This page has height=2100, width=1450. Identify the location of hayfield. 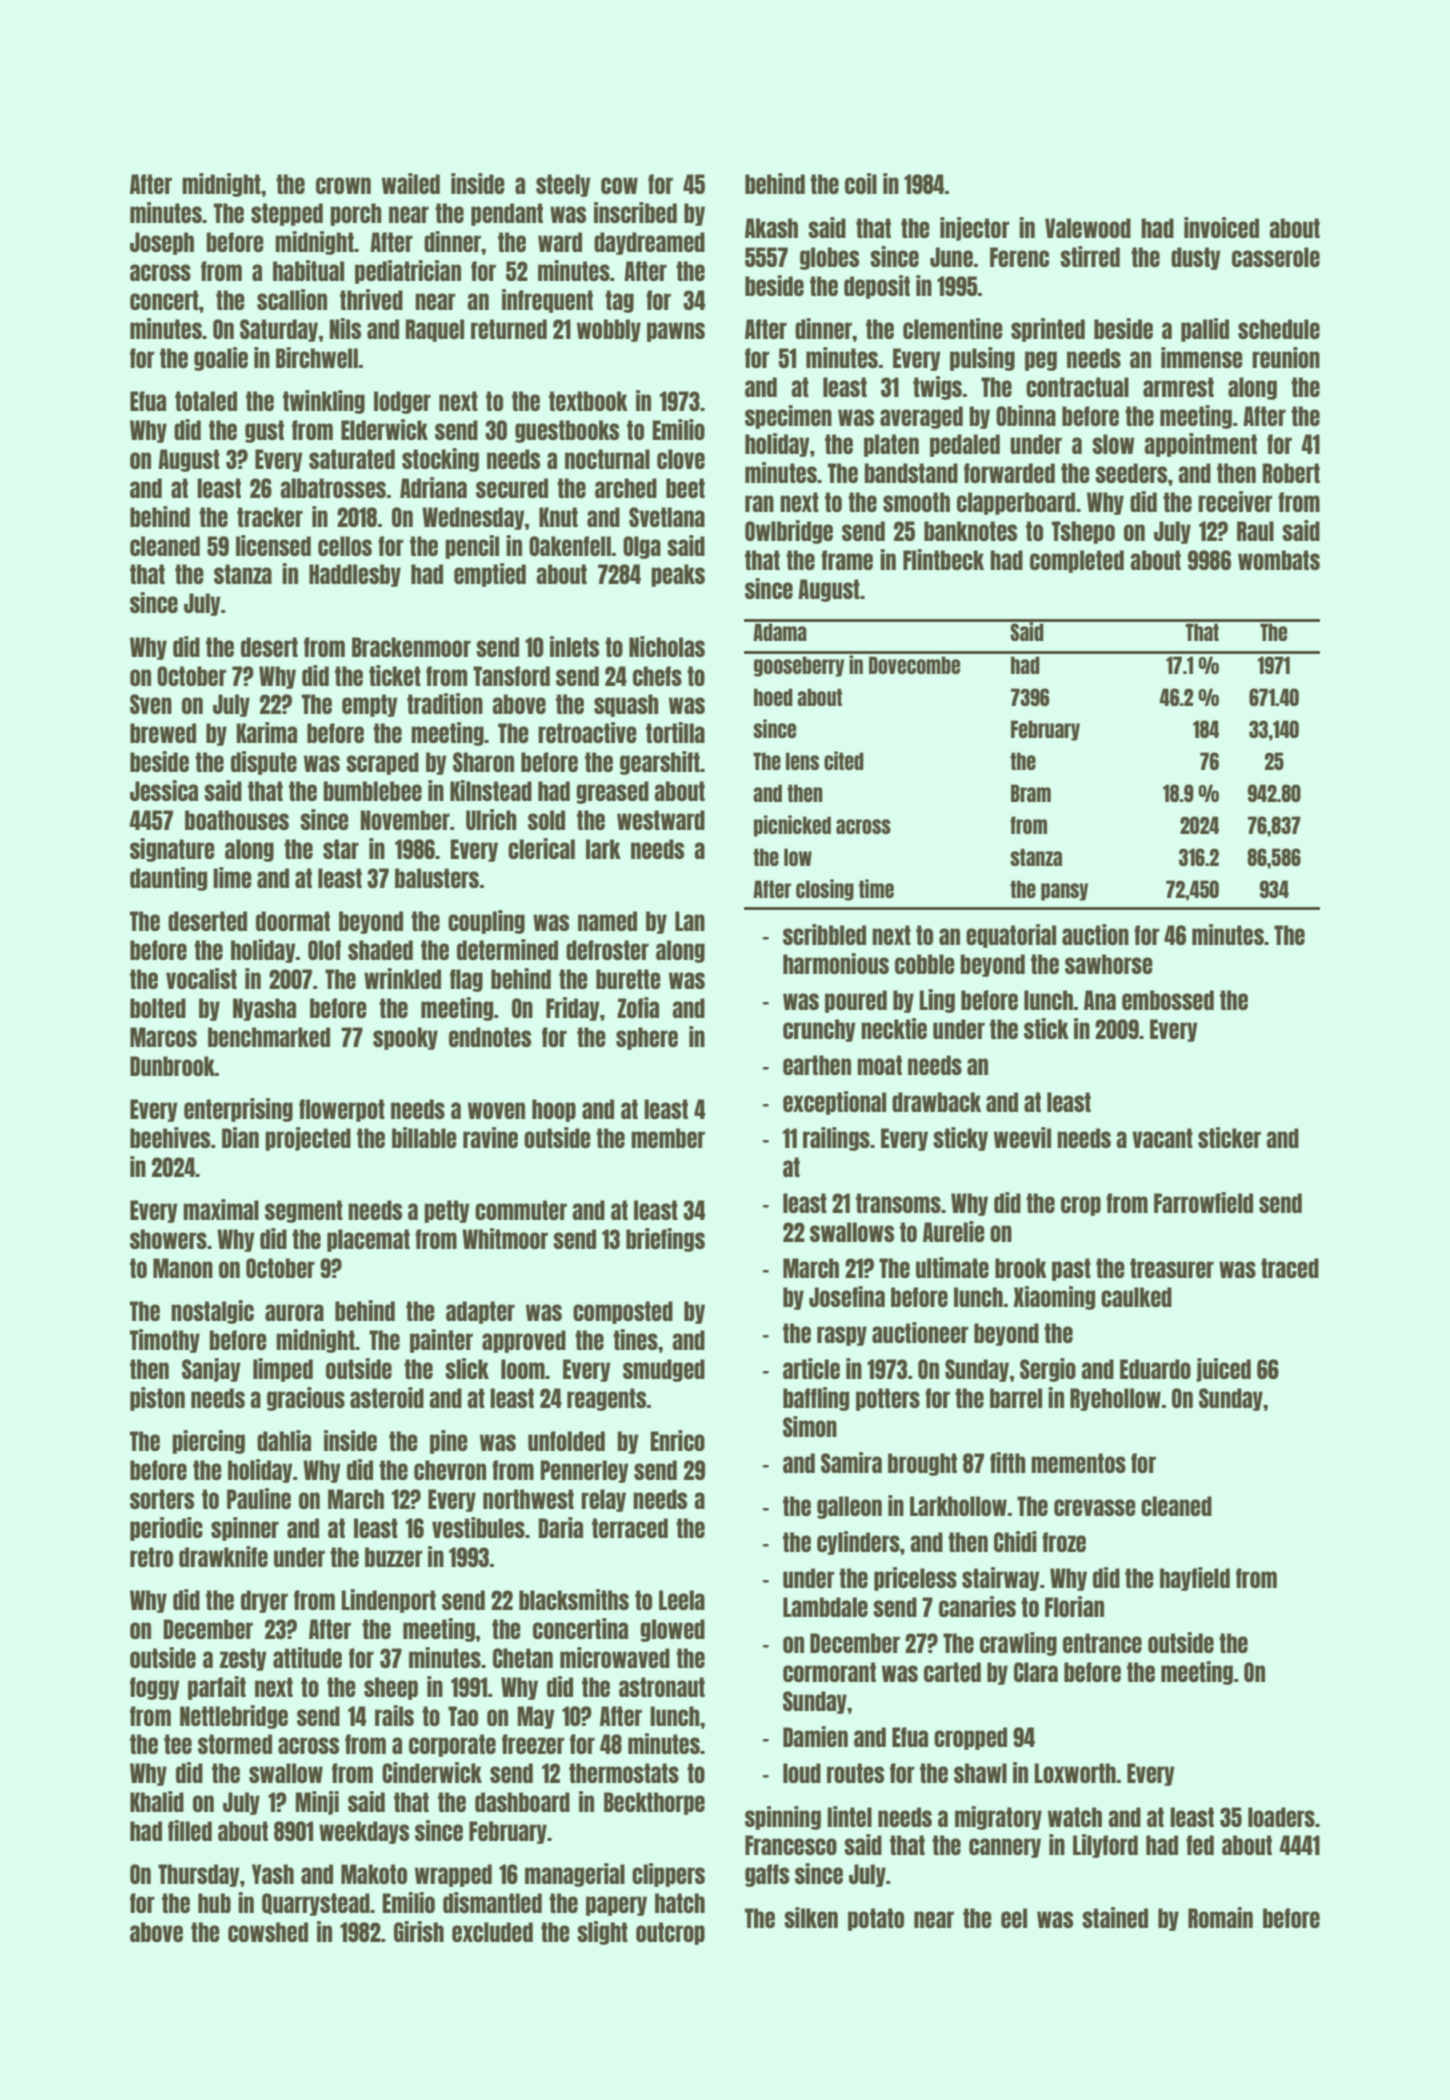
(1195, 1579).
